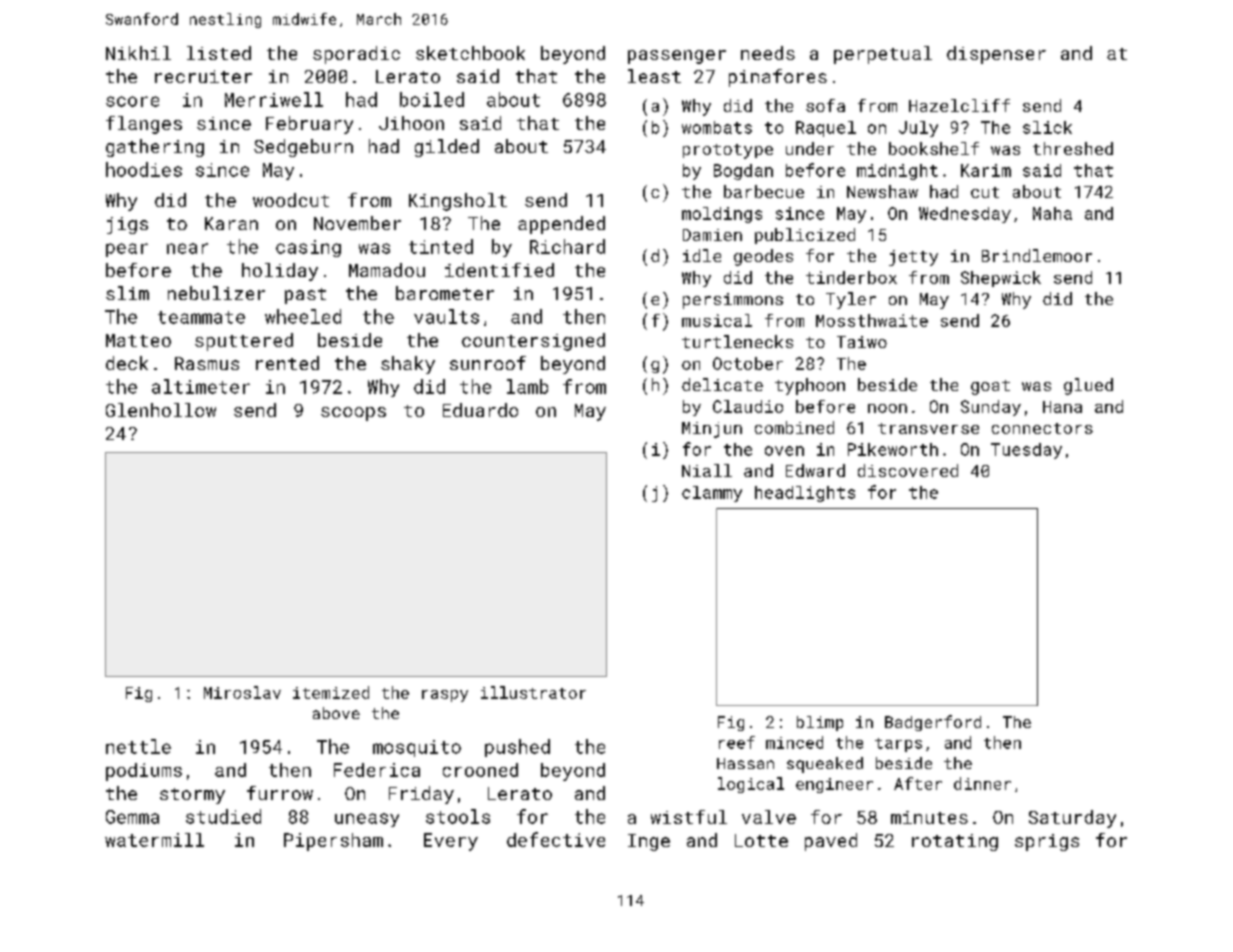 This document has height=952, width=1233. Describe the element at coordinates (242, 692) in the document. I see `Miroslav` at that location.
